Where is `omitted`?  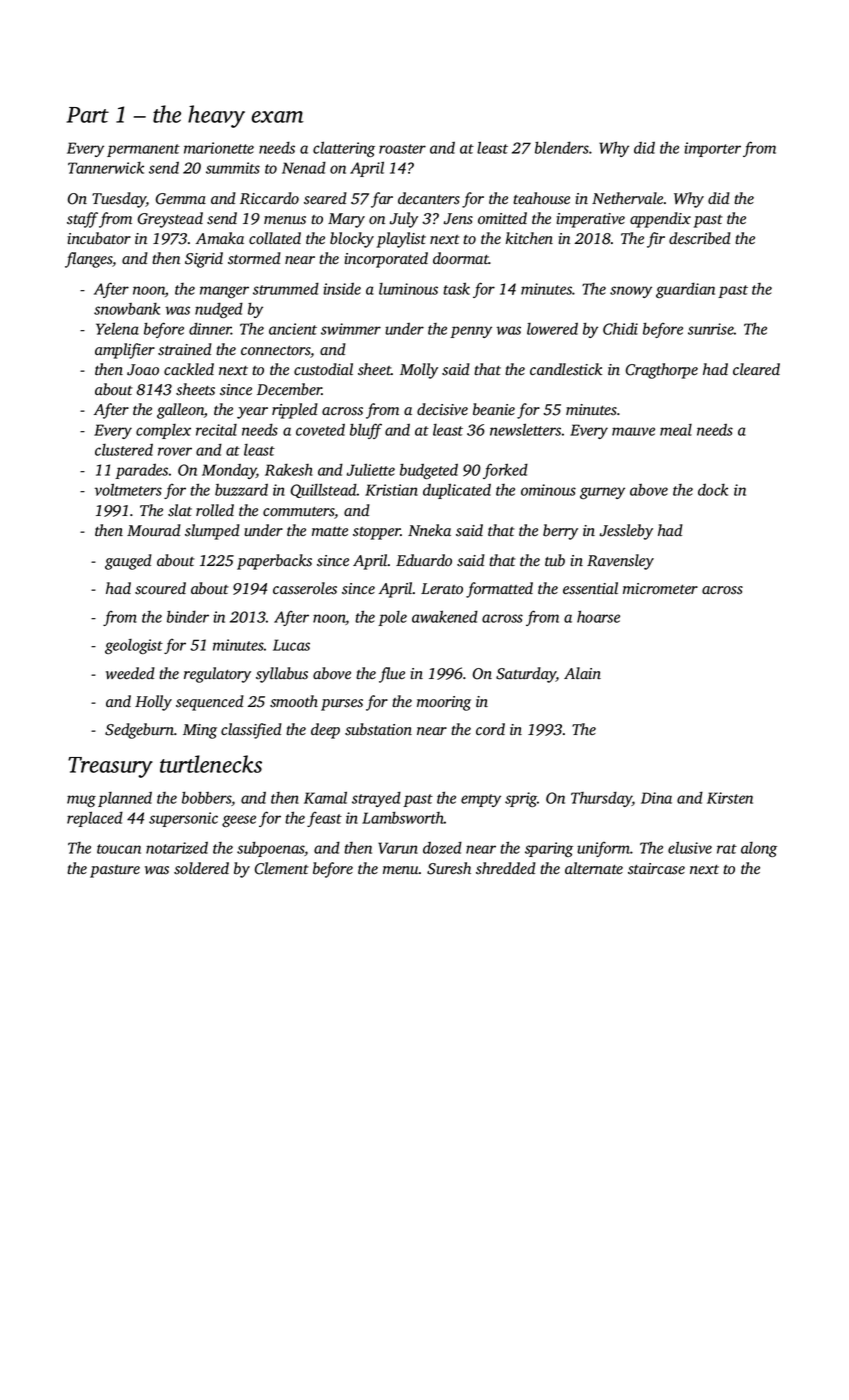 omitted is located at coordinates (502, 218).
